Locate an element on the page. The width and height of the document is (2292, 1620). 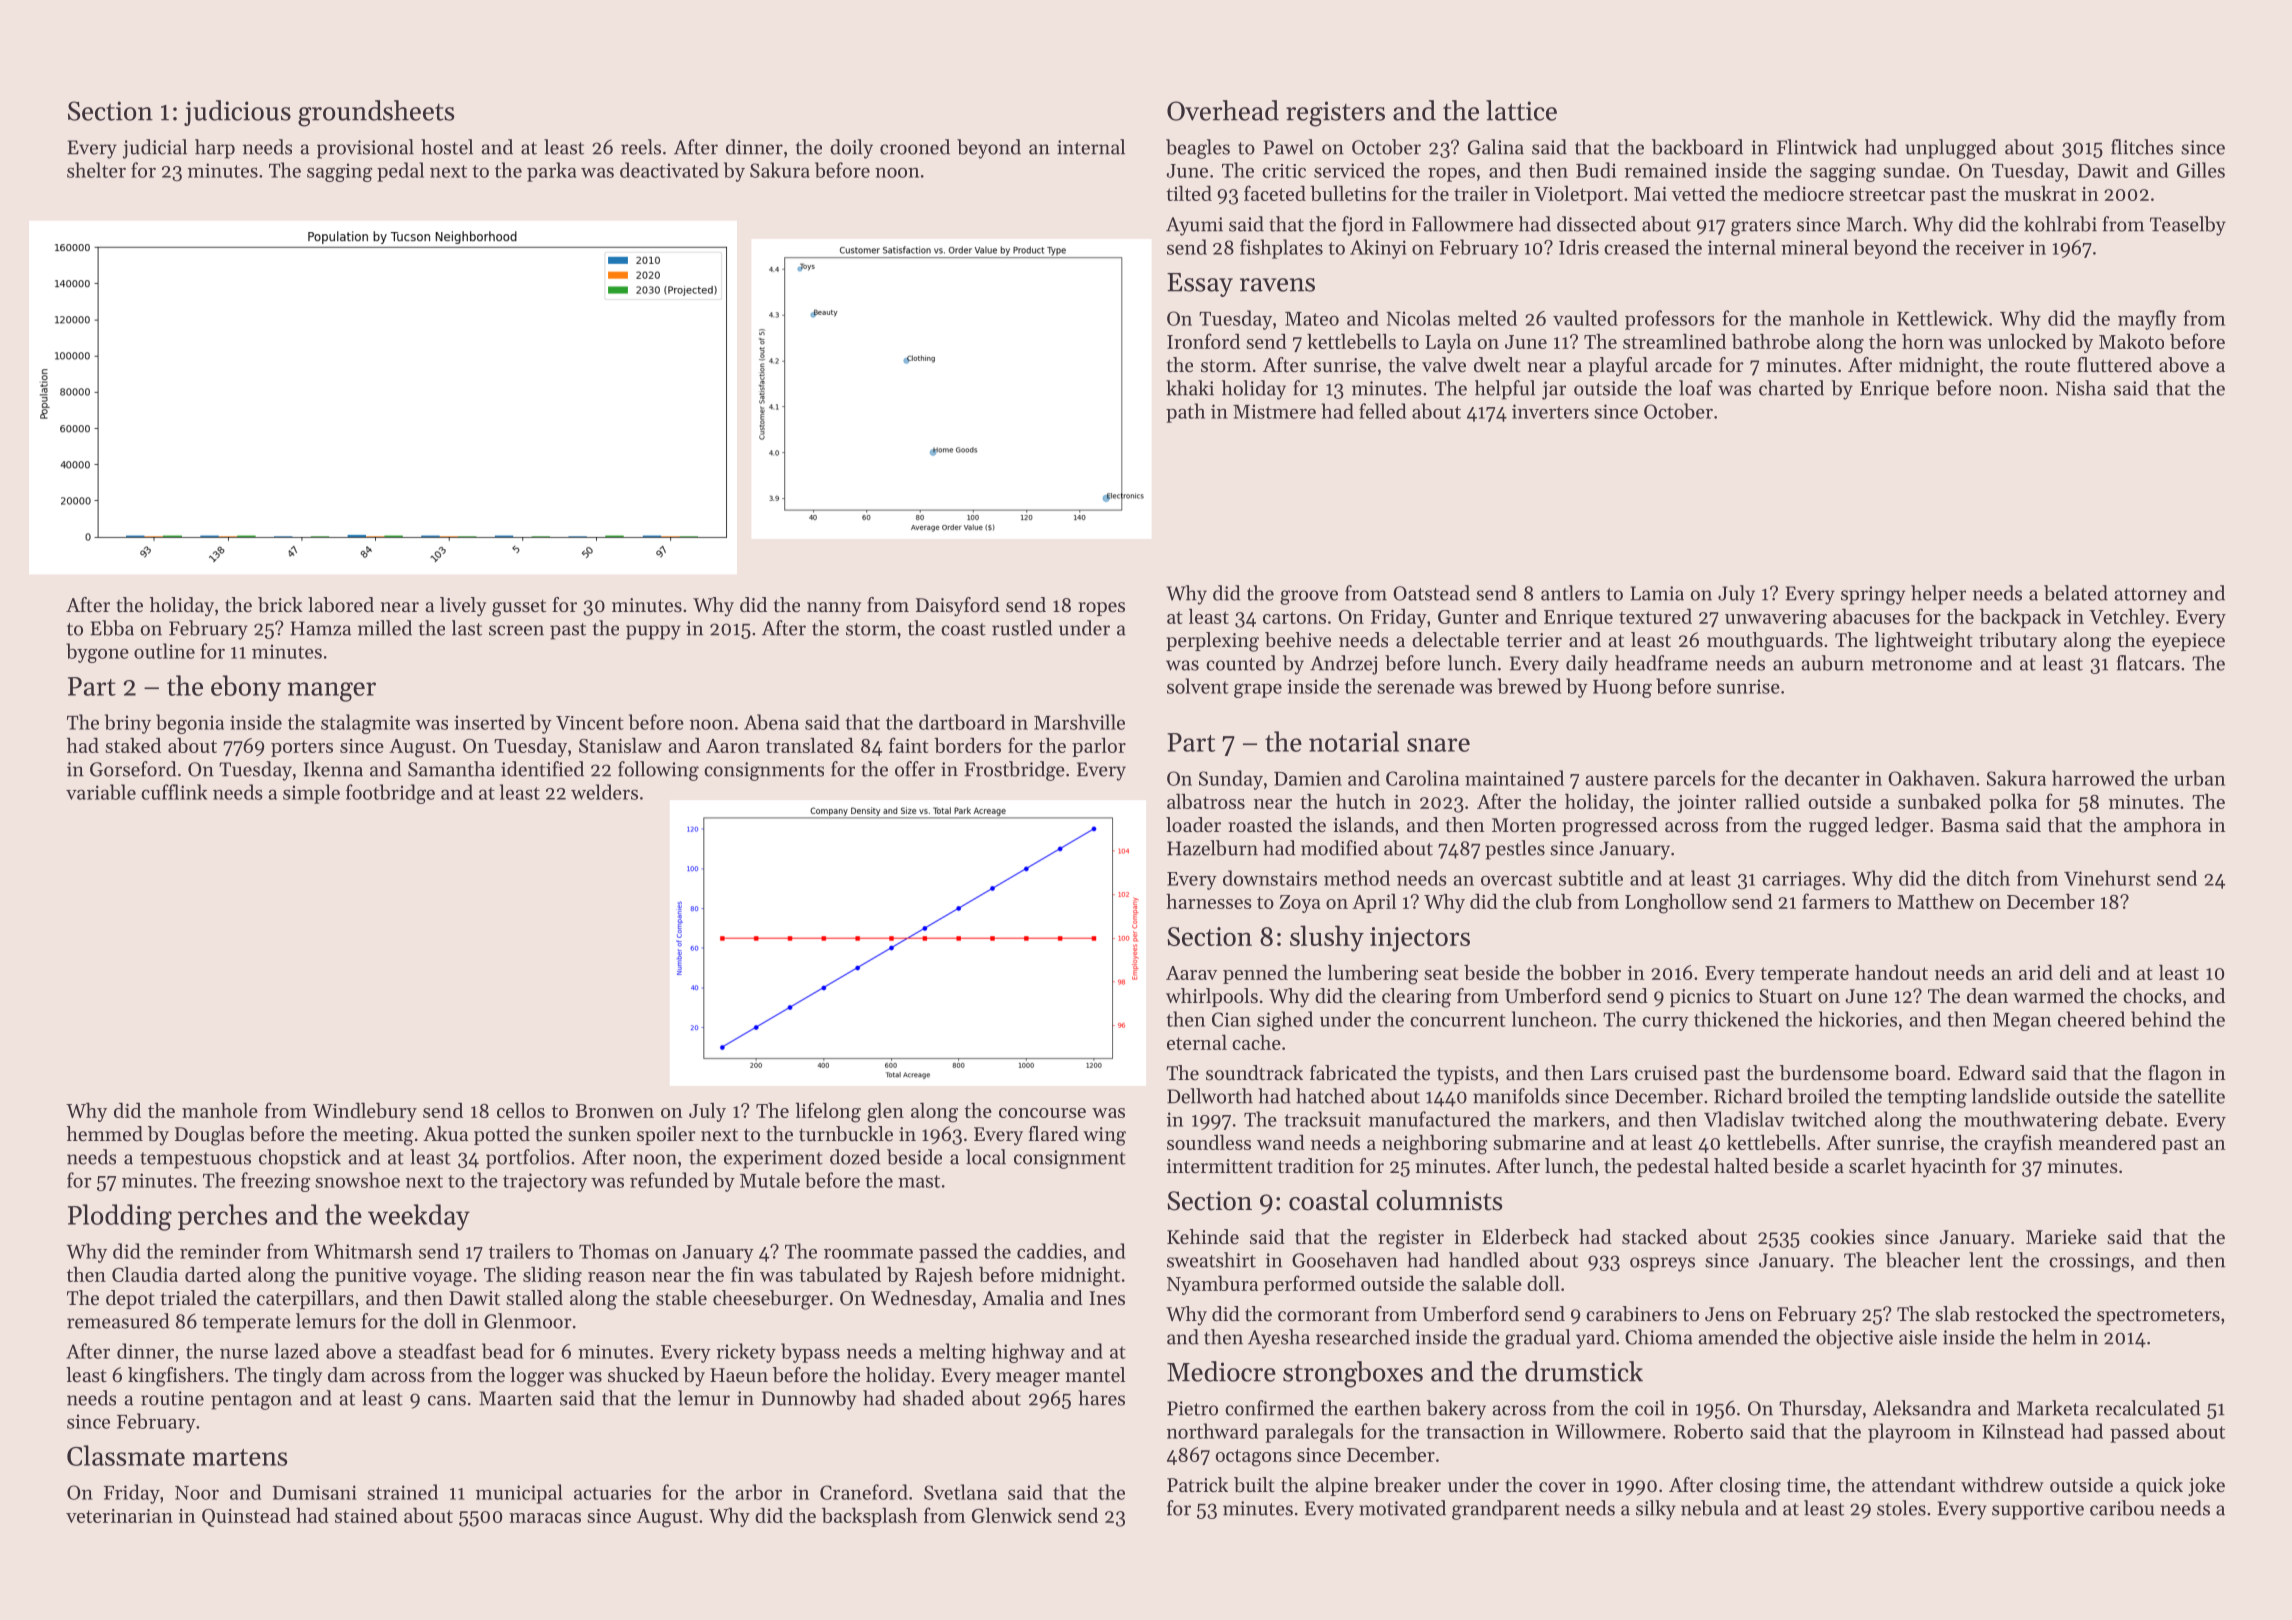
last is located at coordinates (467, 628).
